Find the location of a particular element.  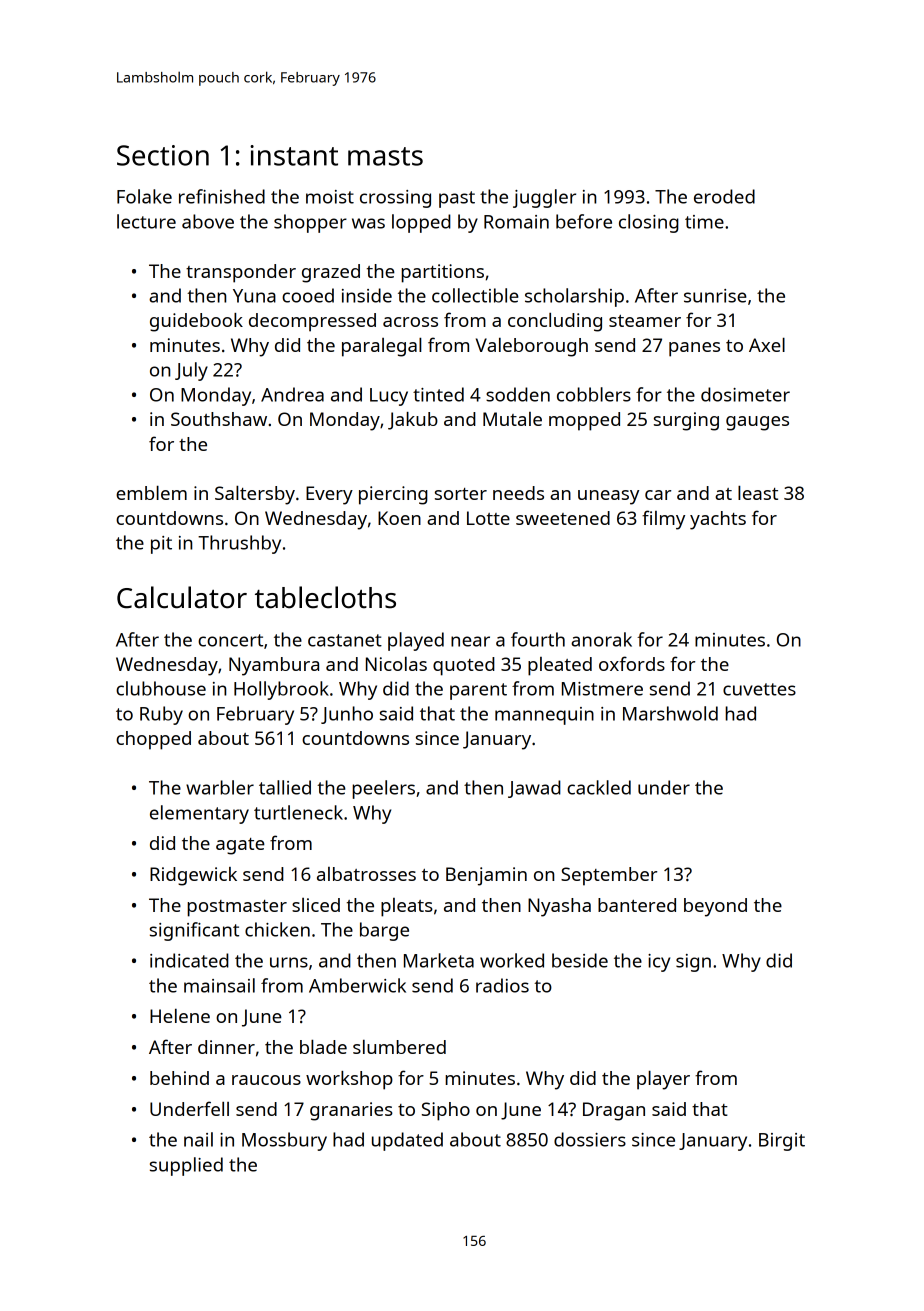

crossing is located at coordinates (395, 199).
